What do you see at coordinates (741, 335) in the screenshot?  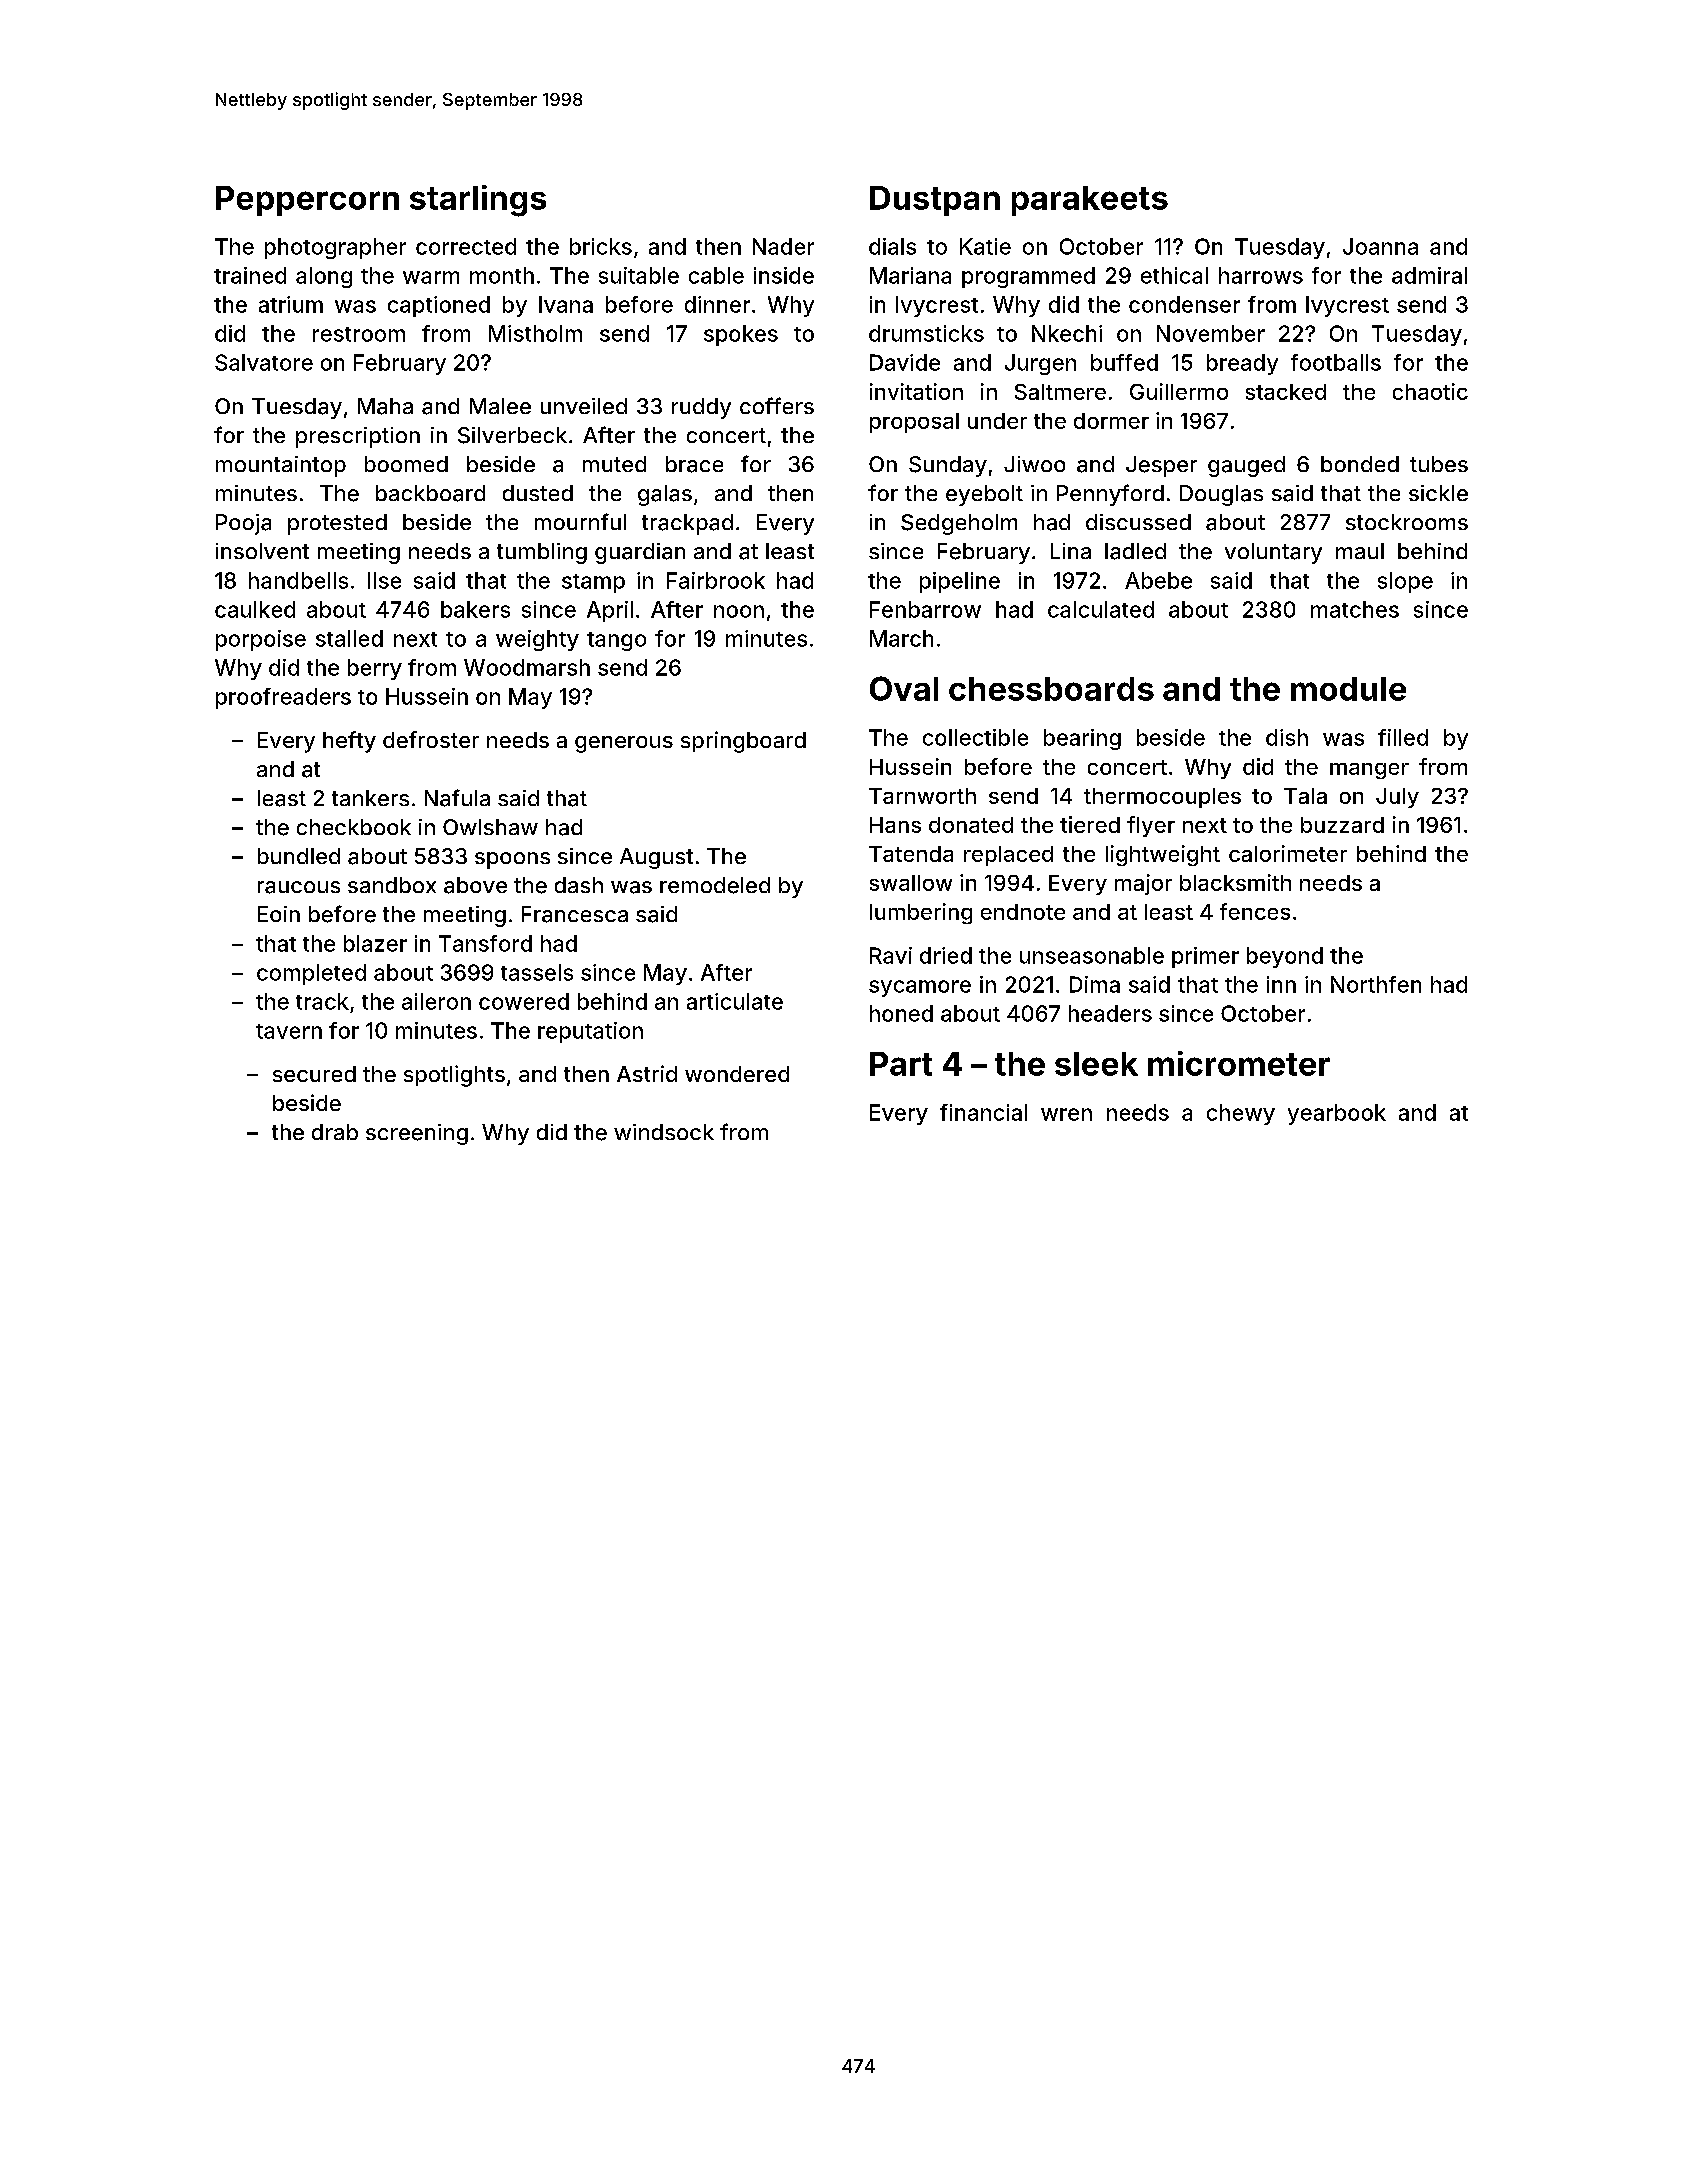 I see `spokes` at bounding box center [741, 335].
